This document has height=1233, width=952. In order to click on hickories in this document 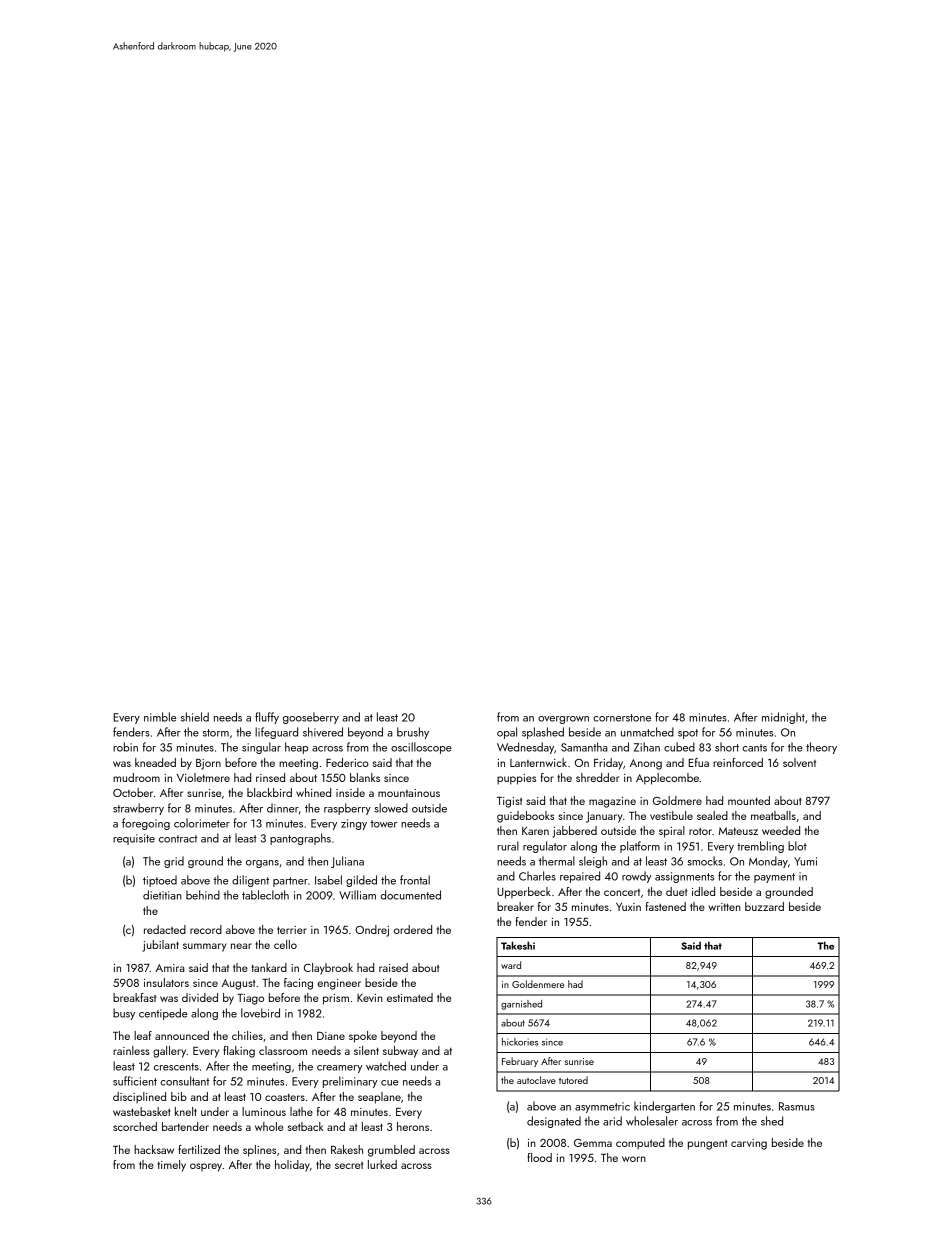, I will do `click(520, 1042)`.
